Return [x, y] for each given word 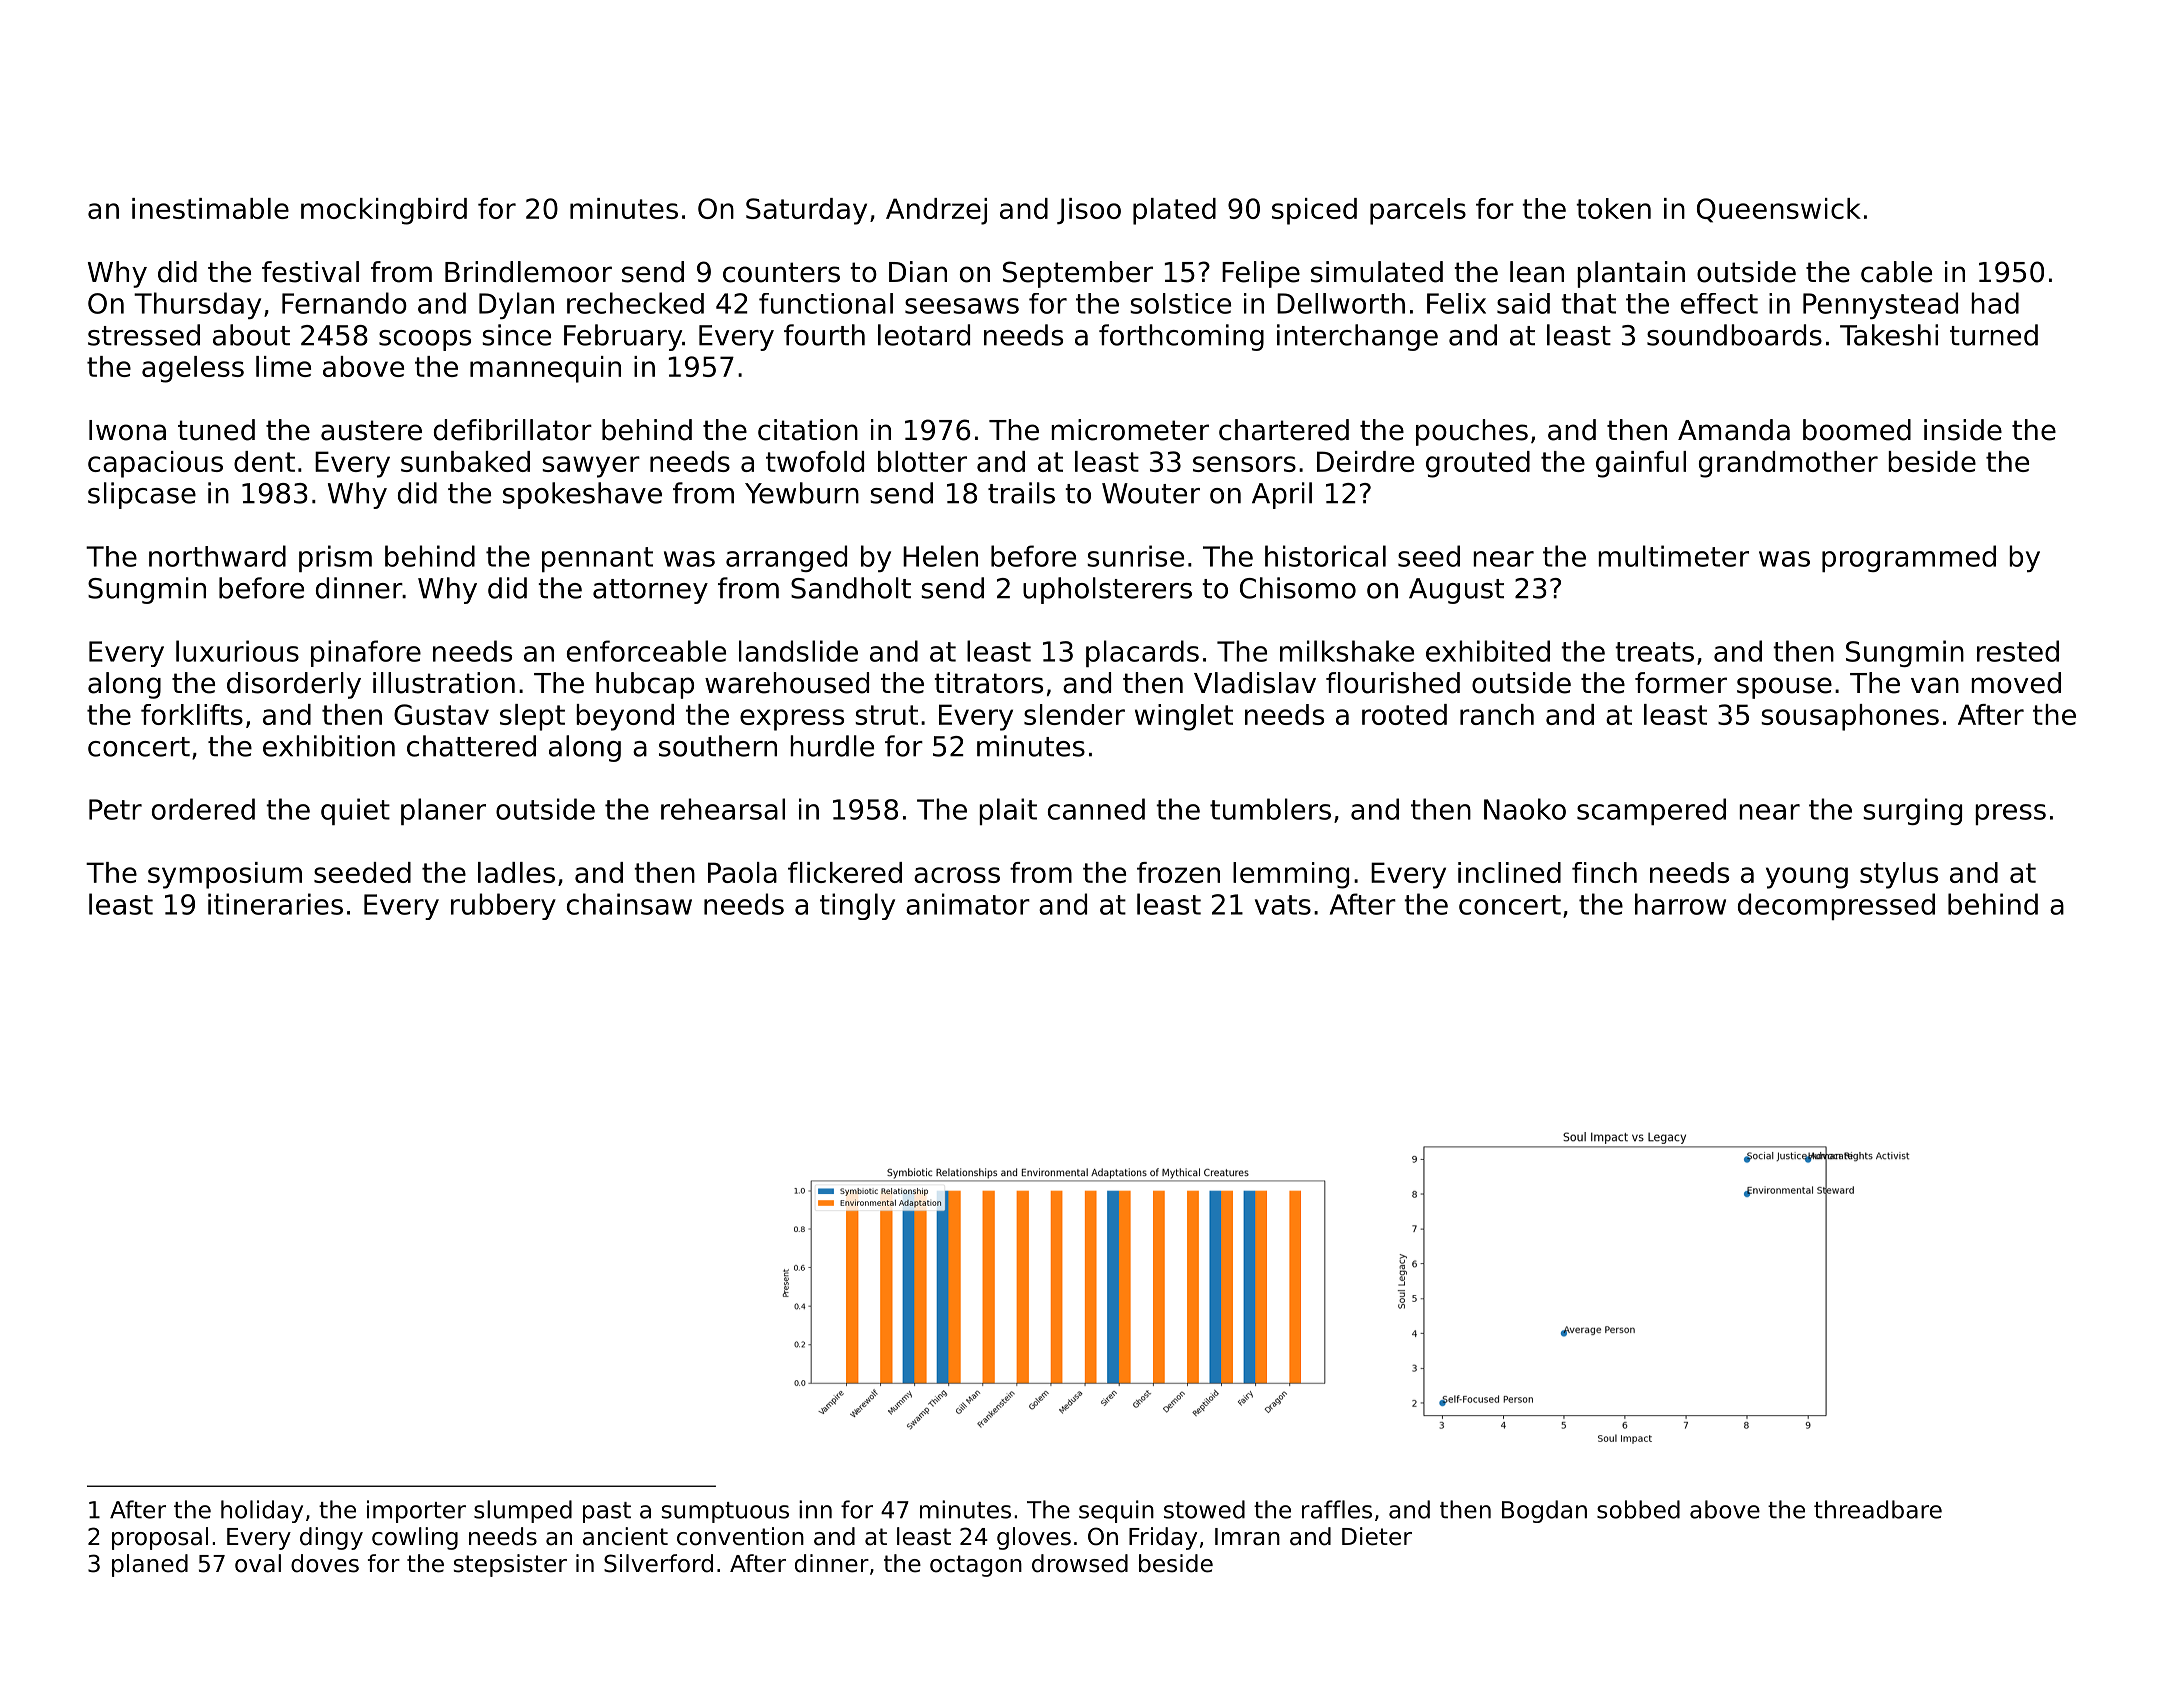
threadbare [1878, 1509]
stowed [1204, 1509]
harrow [1680, 904]
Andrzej [936, 211]
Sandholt [851, 588]
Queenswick [1779, 210]
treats [1654, 652]
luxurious [237, 651]
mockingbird [384, 211]
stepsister [510, 1565]
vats [1283, 905]
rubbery [503, 906]
